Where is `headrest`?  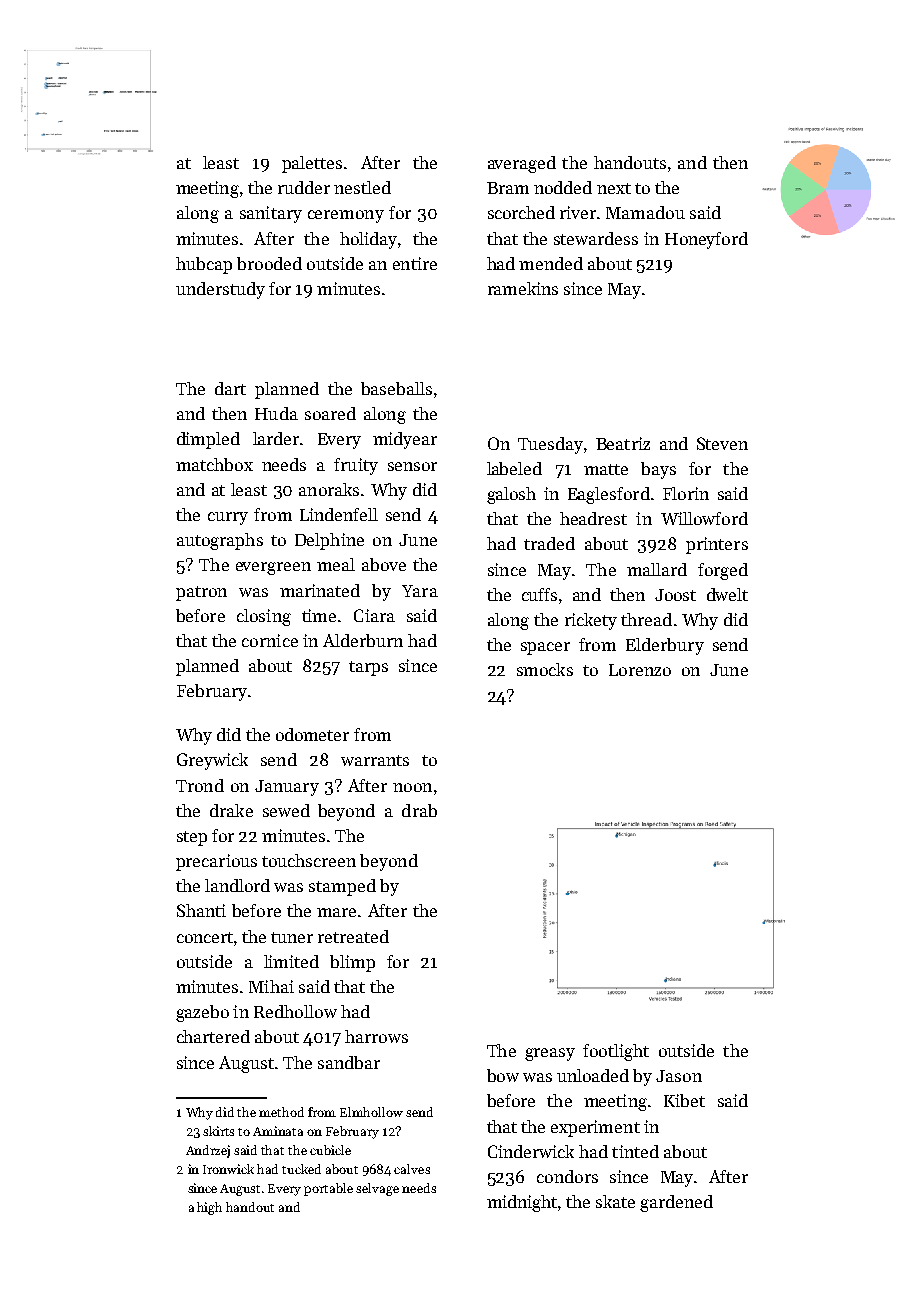
headrest is located at coordinates (593, 518).
